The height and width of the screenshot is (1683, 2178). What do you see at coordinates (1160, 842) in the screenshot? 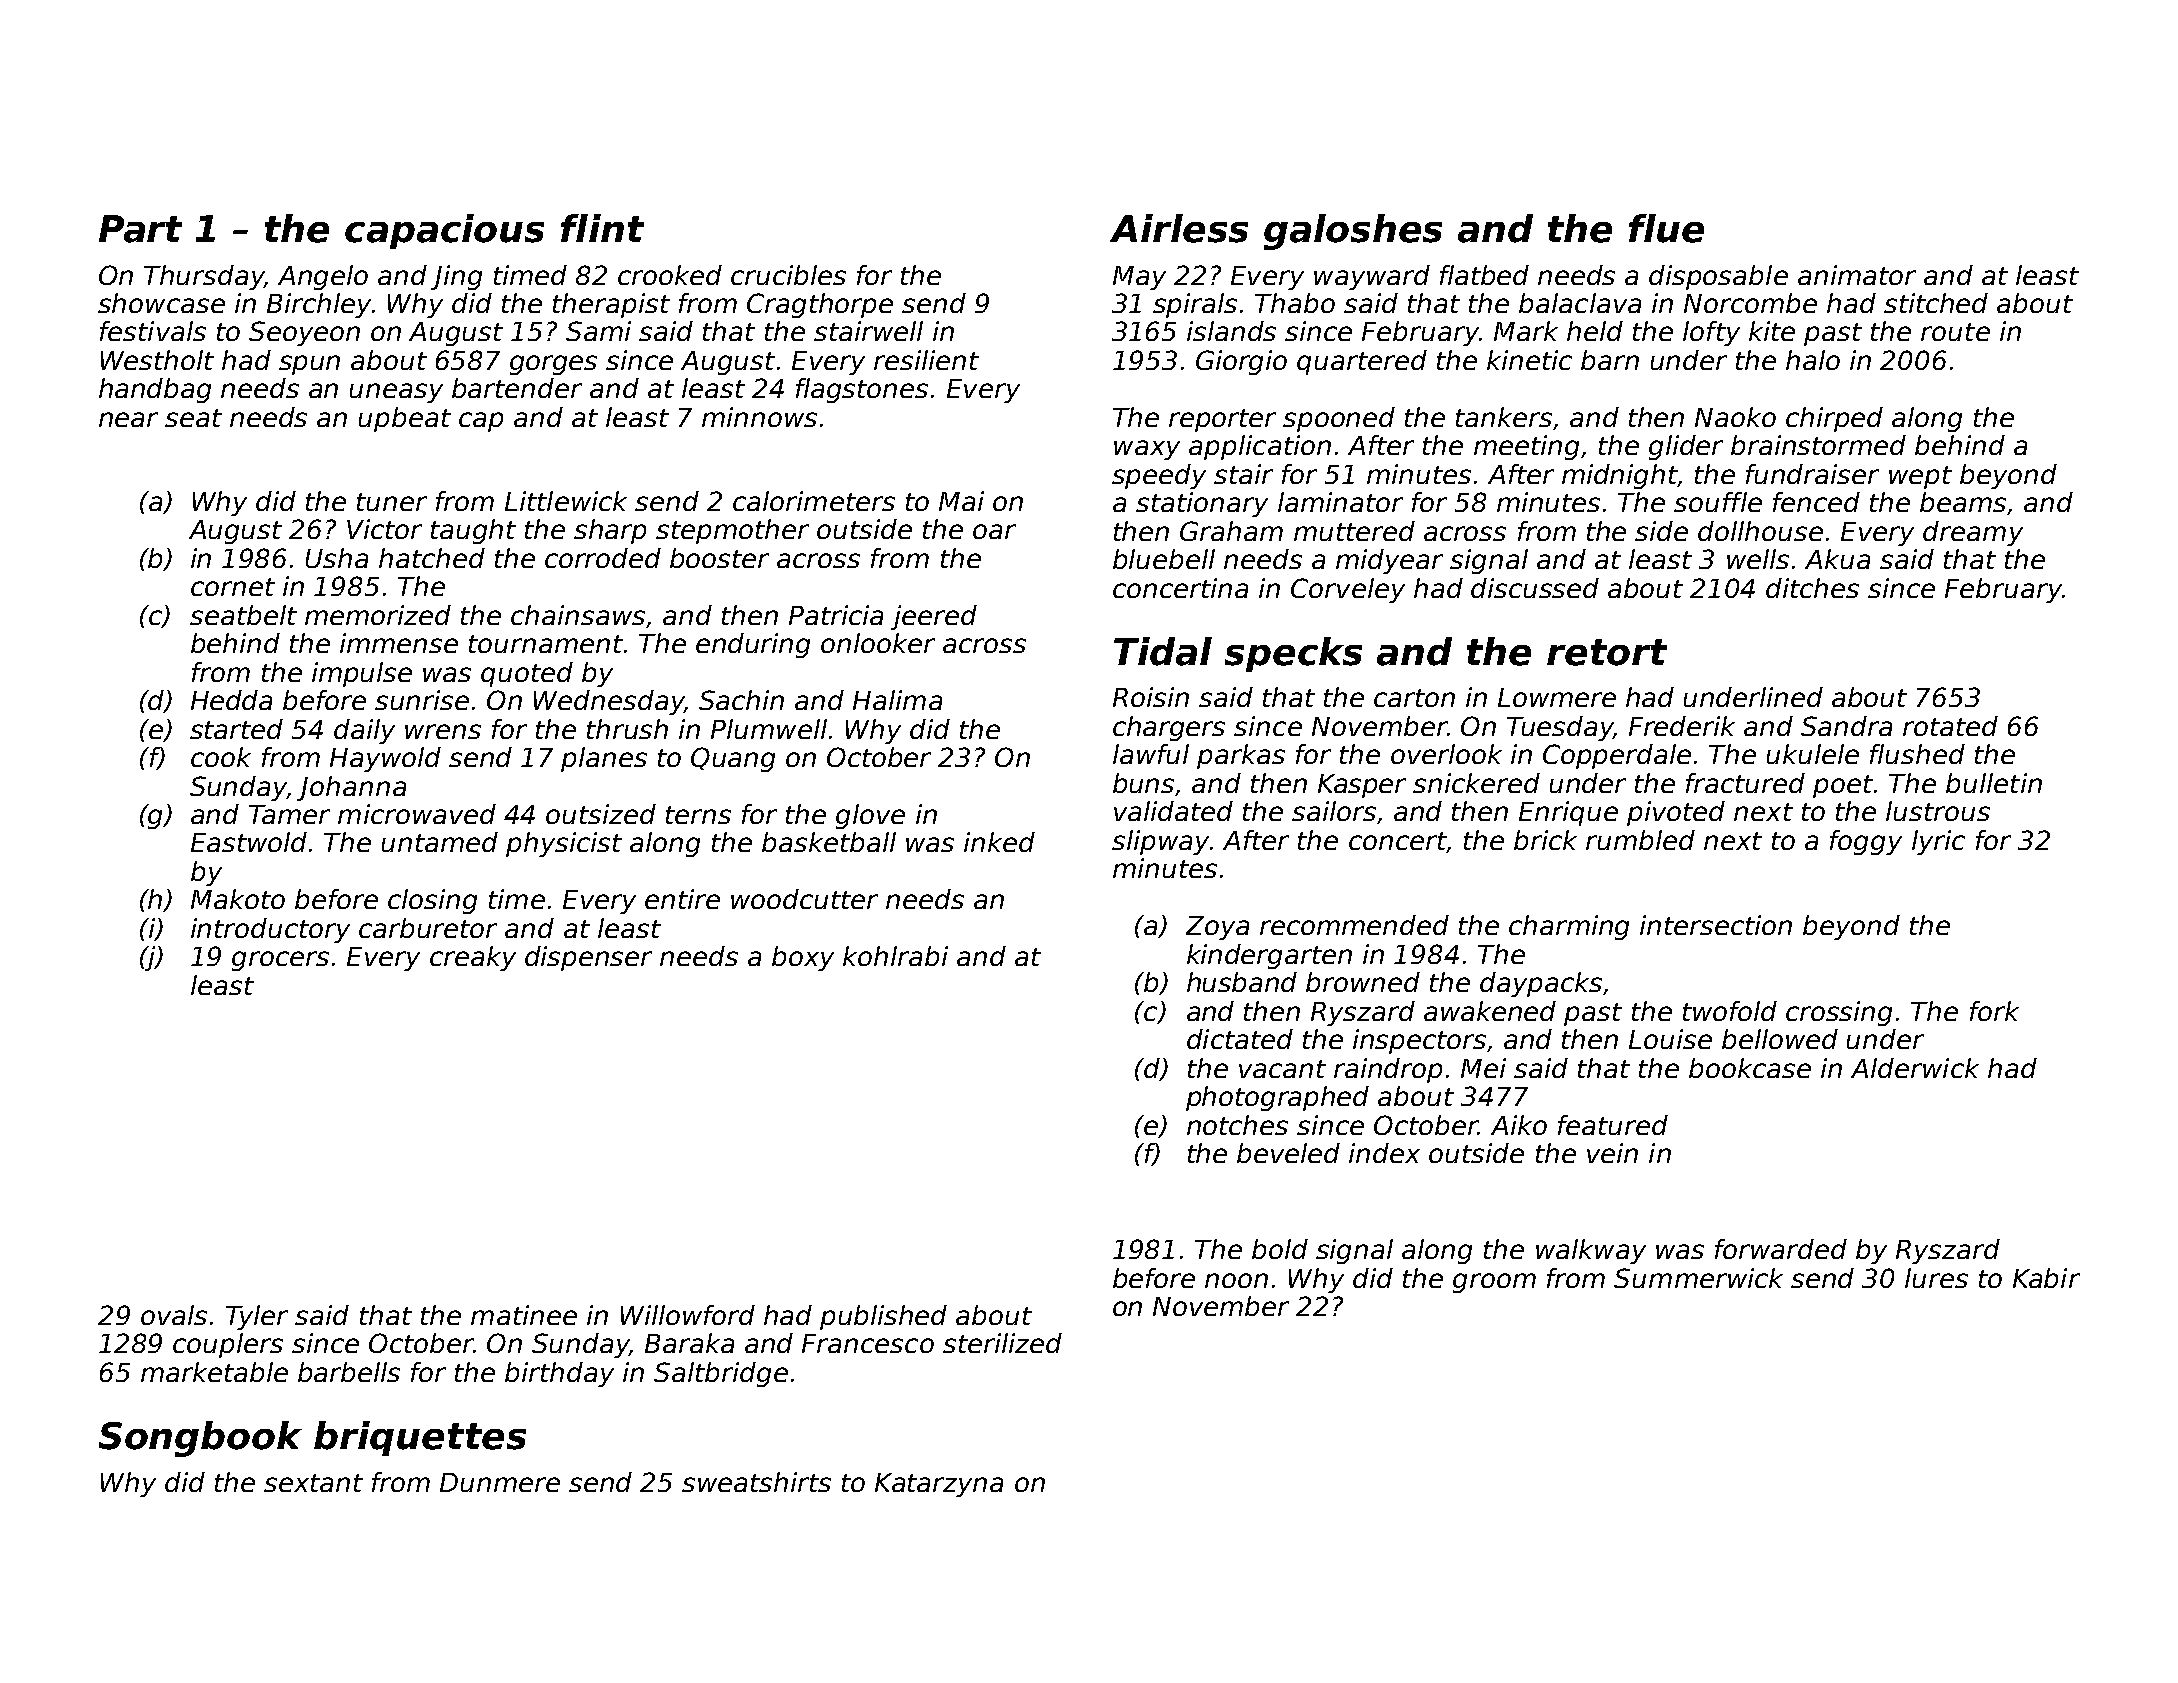
I see `slipway` at bounding box center [1160, 842].
